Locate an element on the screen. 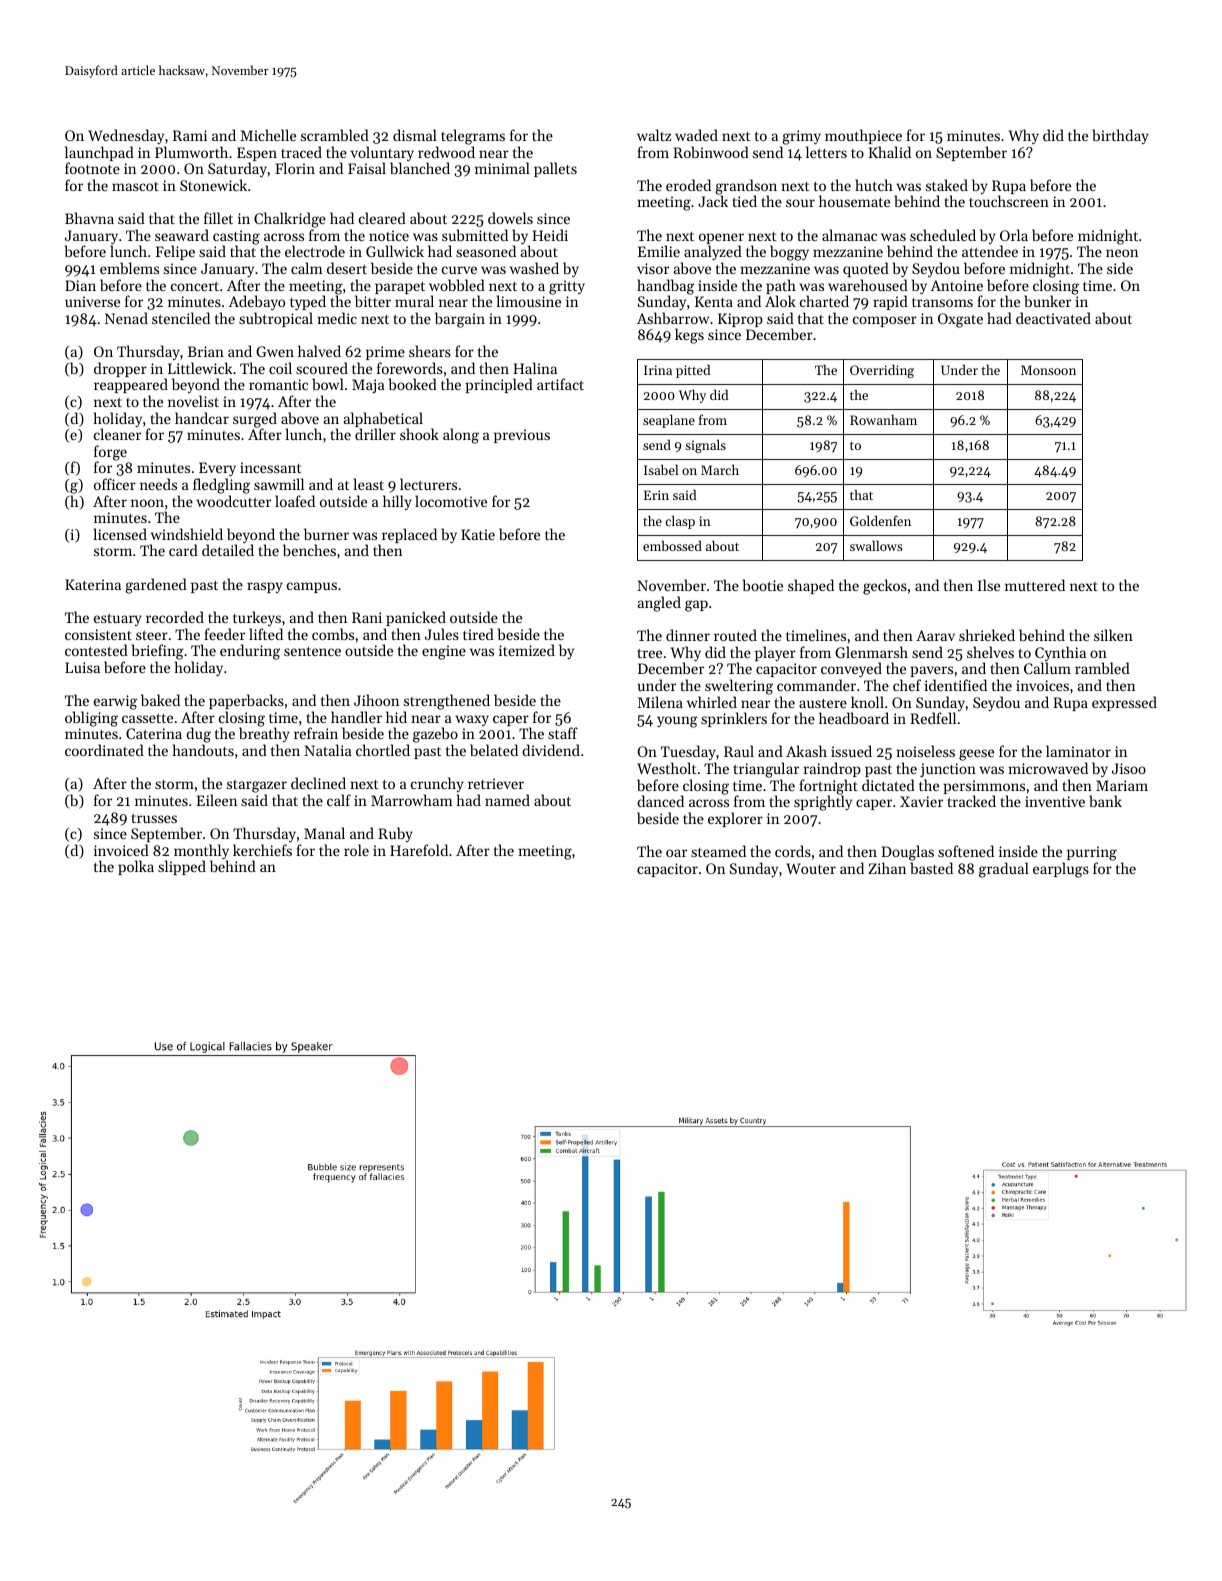 This screenshot has height=1581, width=1222. touchscreen is located at coordinates (1009, 201).
